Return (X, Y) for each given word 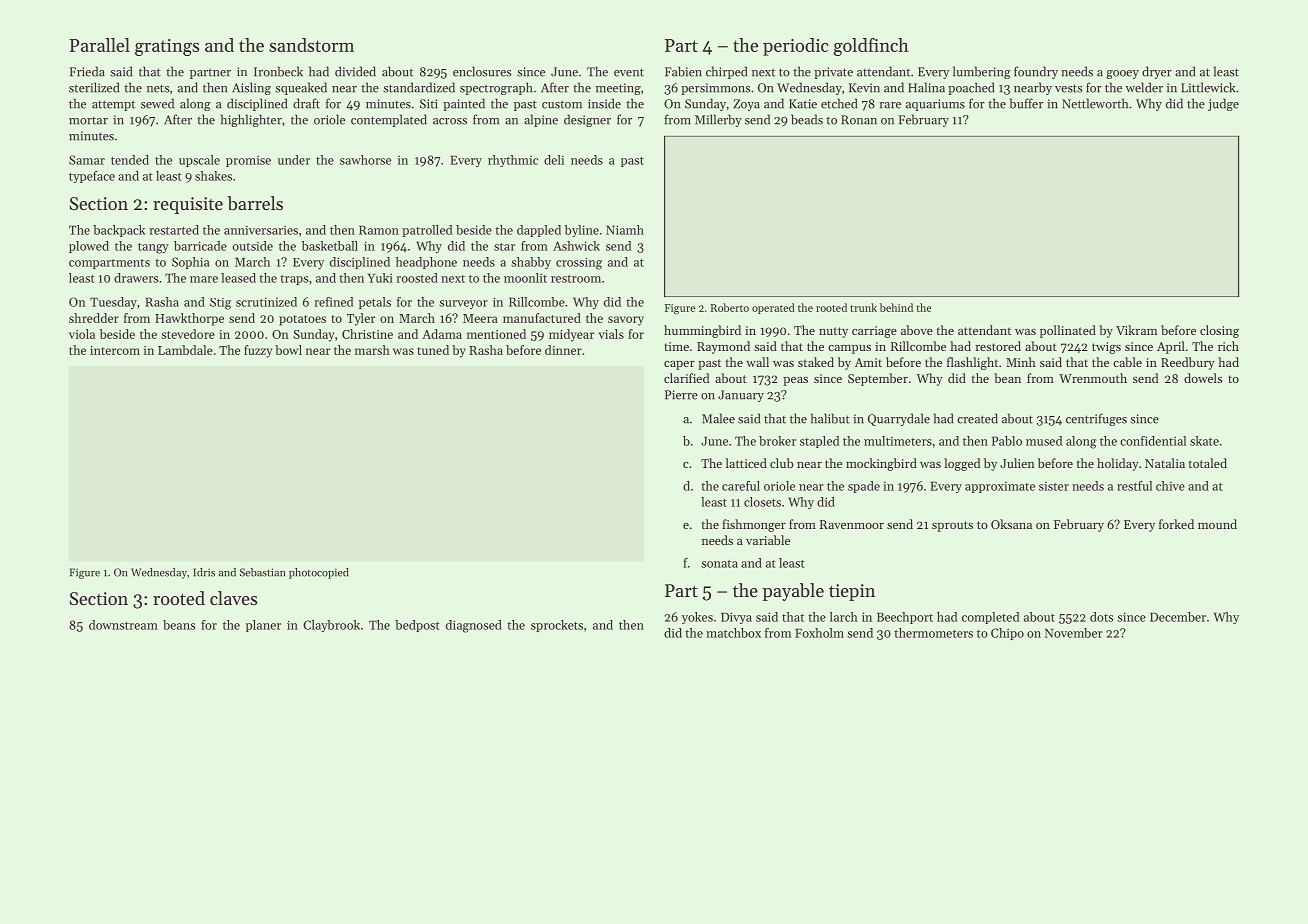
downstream (123, 625)
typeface (92, 177)
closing (1219, 331)
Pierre (681, 395)
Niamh (625, 230)
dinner (563, 350)
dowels (1203, 378)
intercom (115, 350)
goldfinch (871, 47)
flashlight (972, 363)
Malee (718, 418)
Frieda (87, 71)
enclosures (482, 71)
